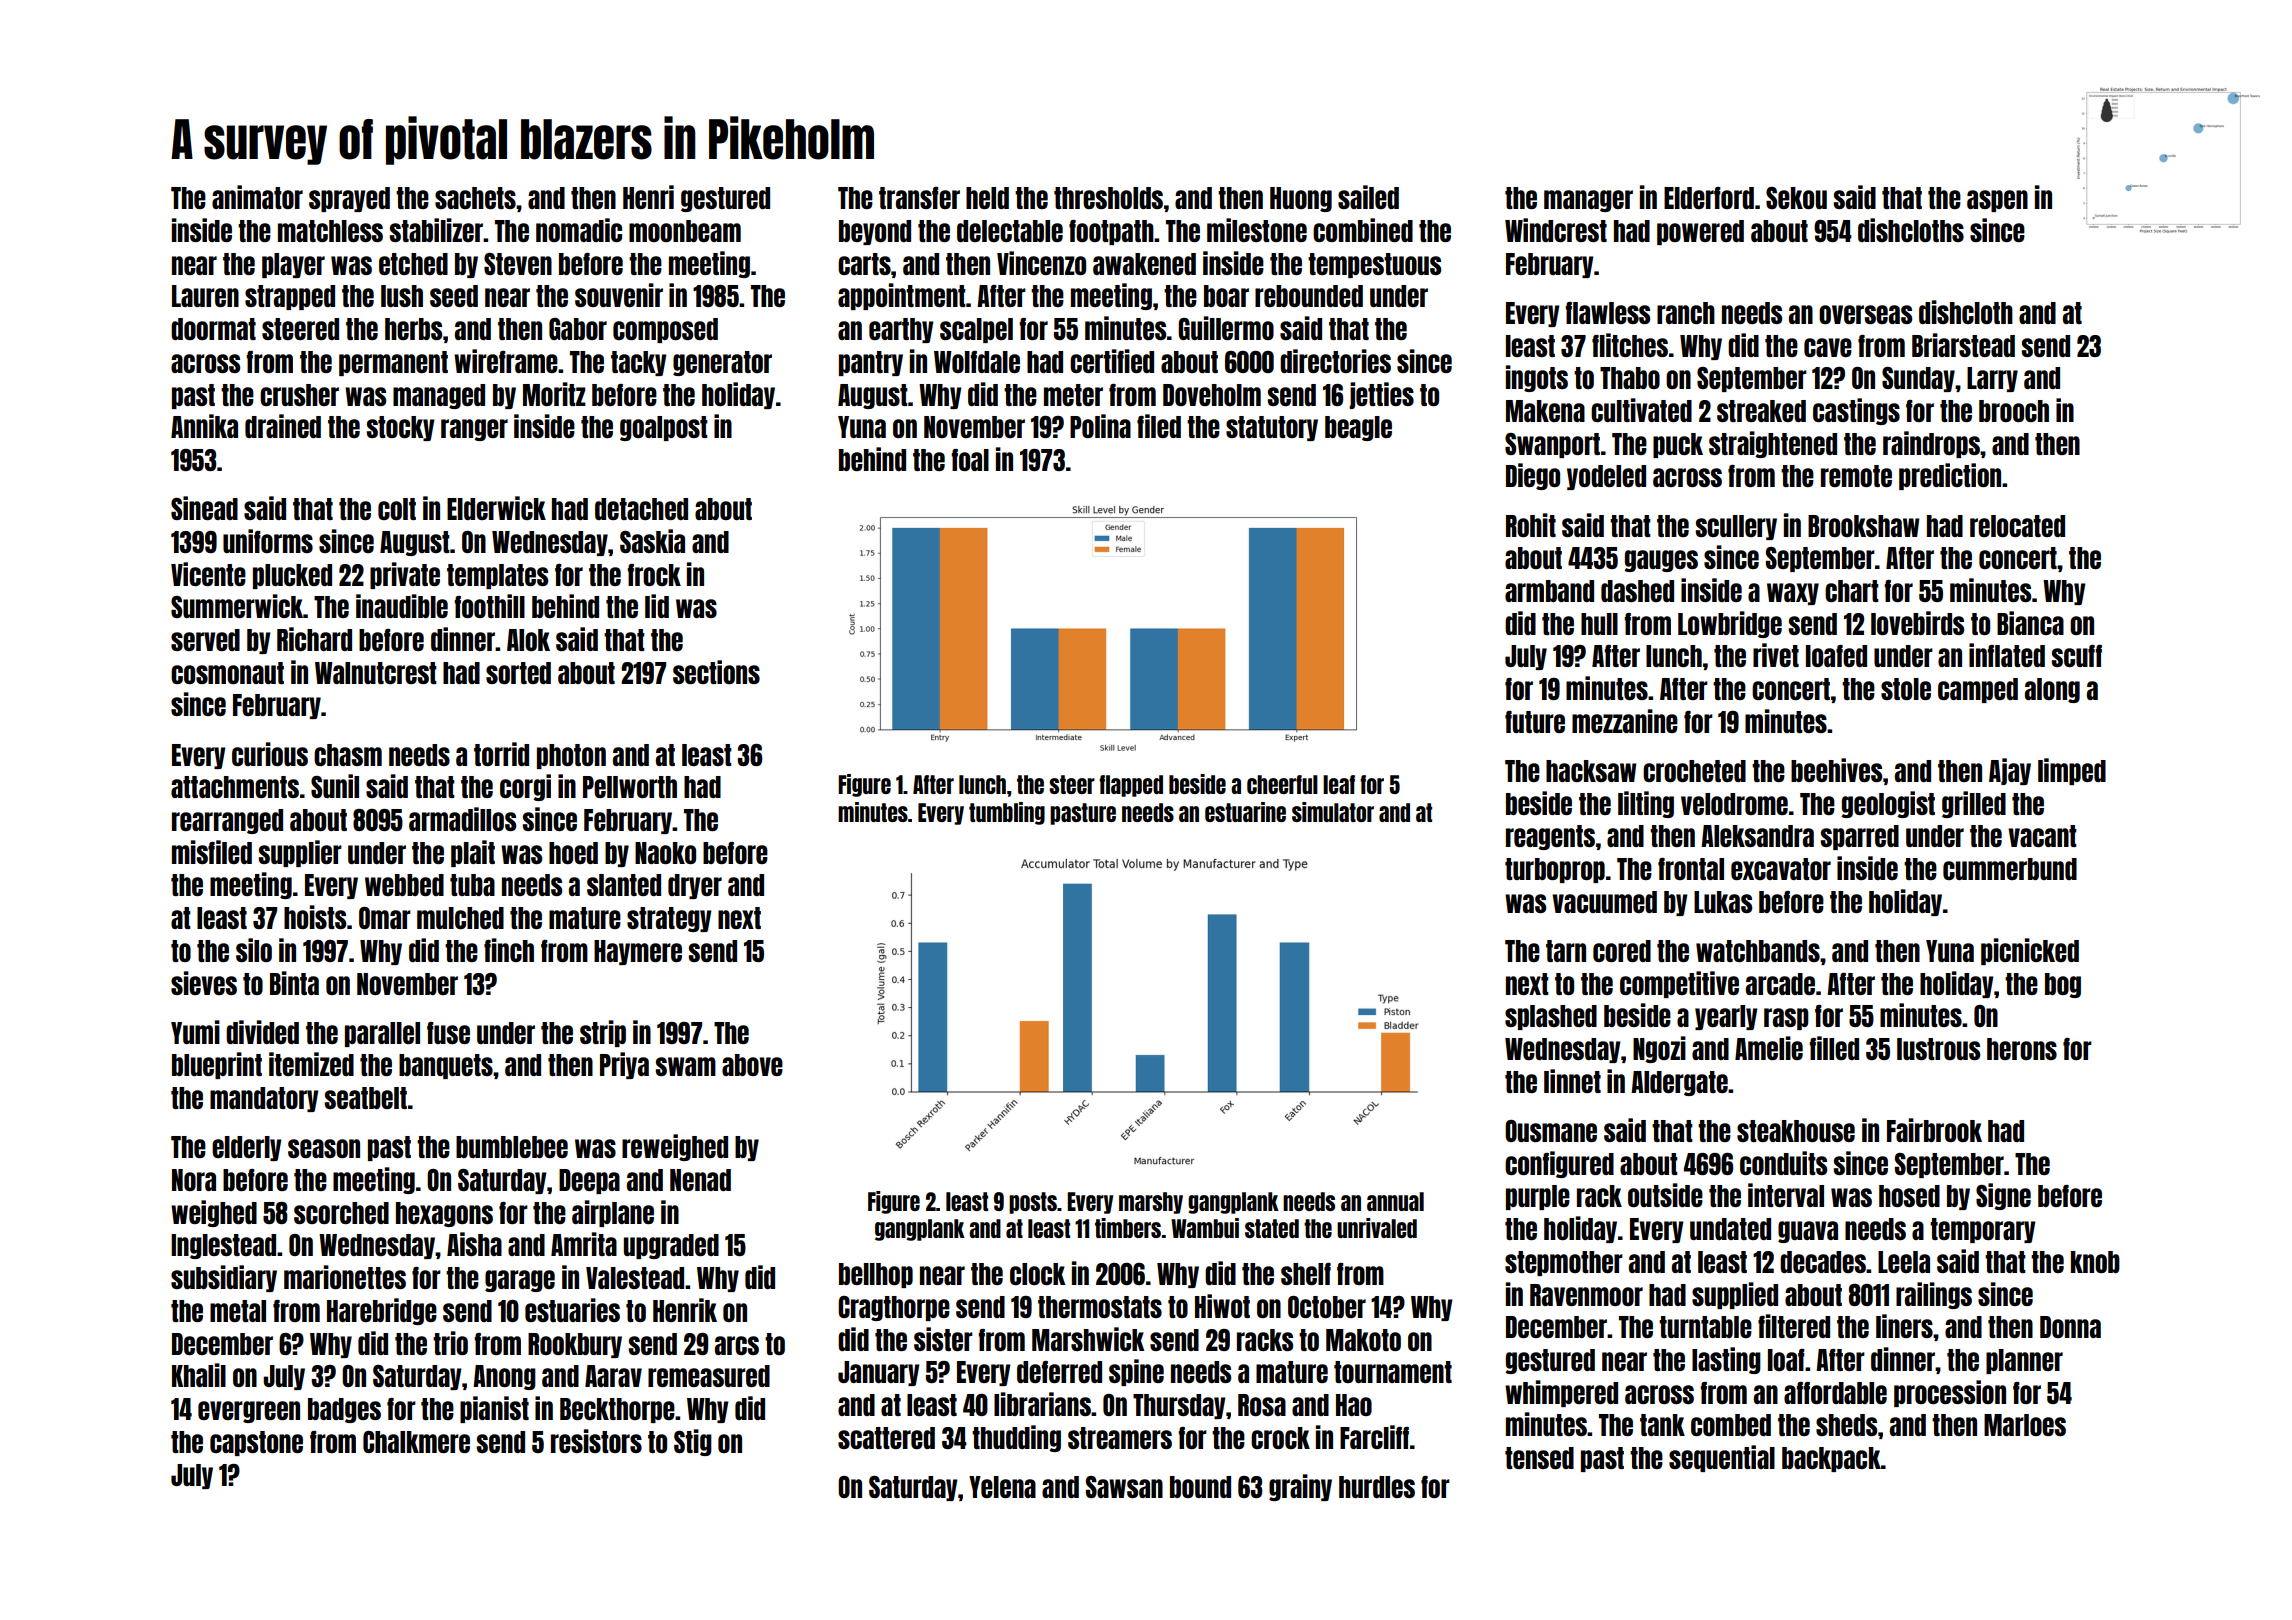 This screenshot has height=1620, width=2292. I want to click on armband, so click(1549, 591).
